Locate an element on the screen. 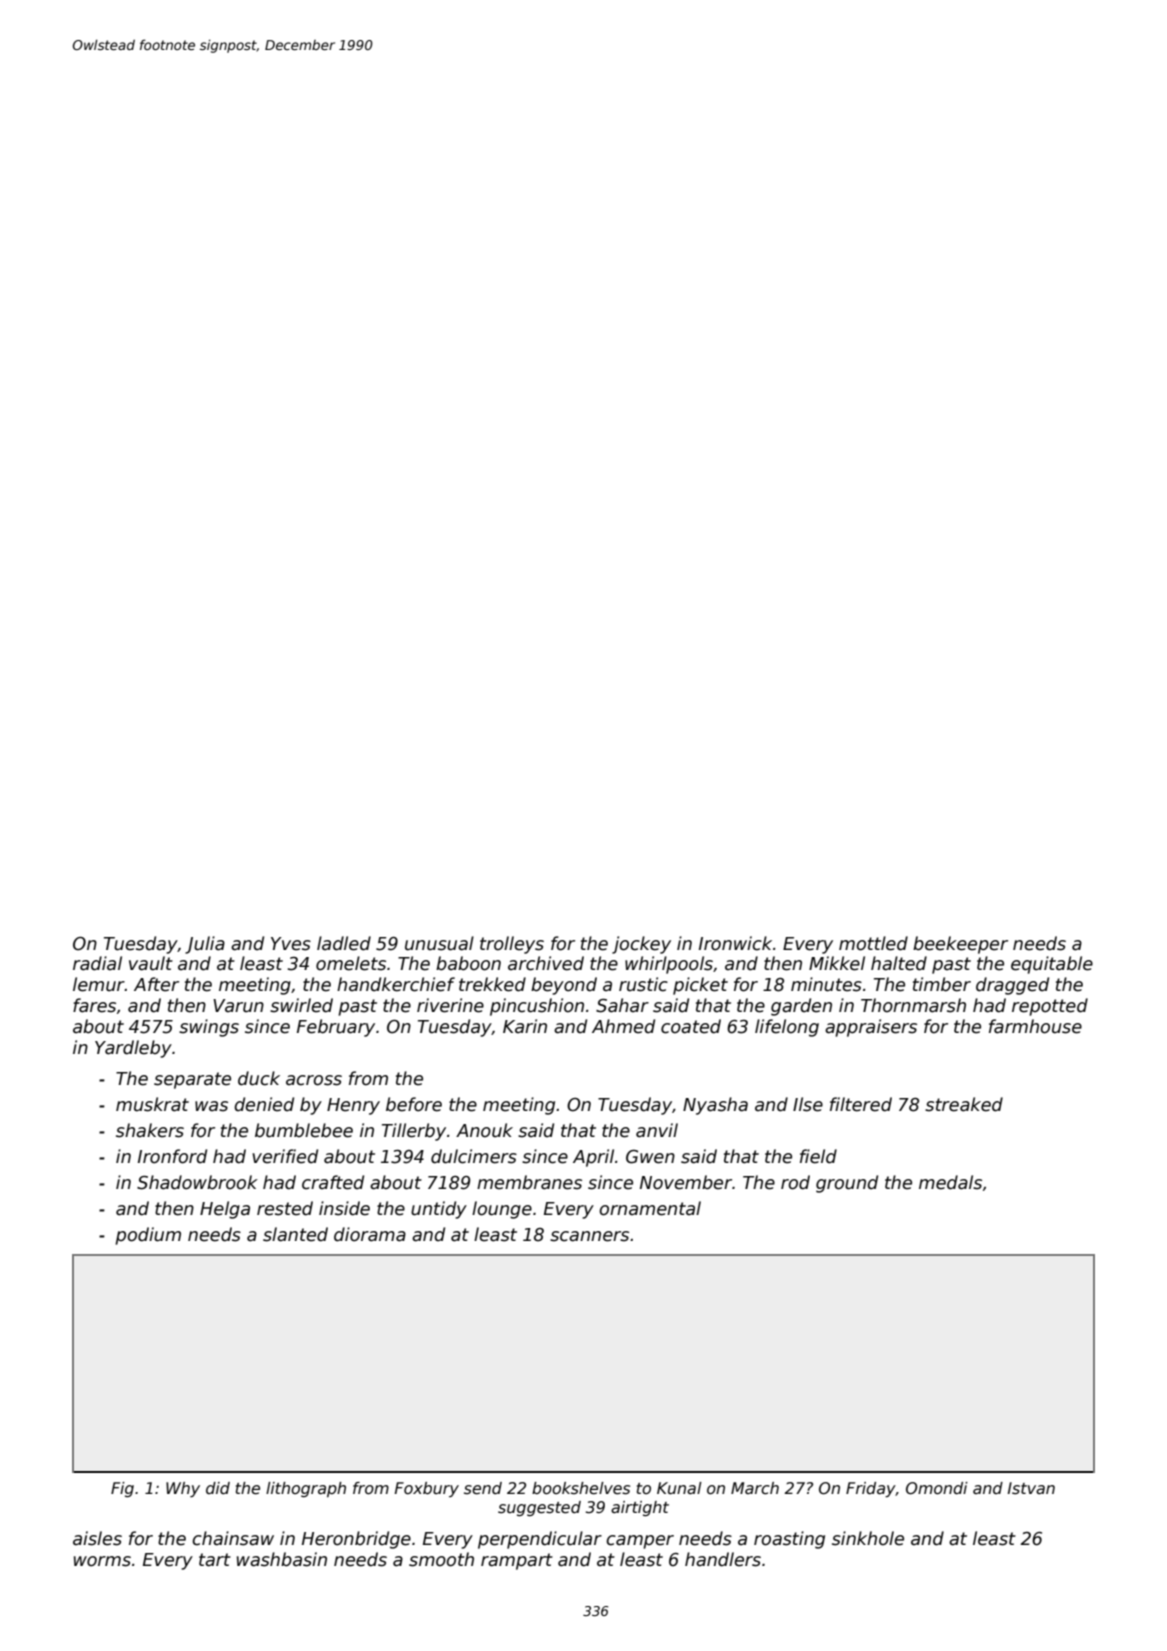 This screenshot has height=1651, width=1167. coated is located at coordinates (691, 1026).
